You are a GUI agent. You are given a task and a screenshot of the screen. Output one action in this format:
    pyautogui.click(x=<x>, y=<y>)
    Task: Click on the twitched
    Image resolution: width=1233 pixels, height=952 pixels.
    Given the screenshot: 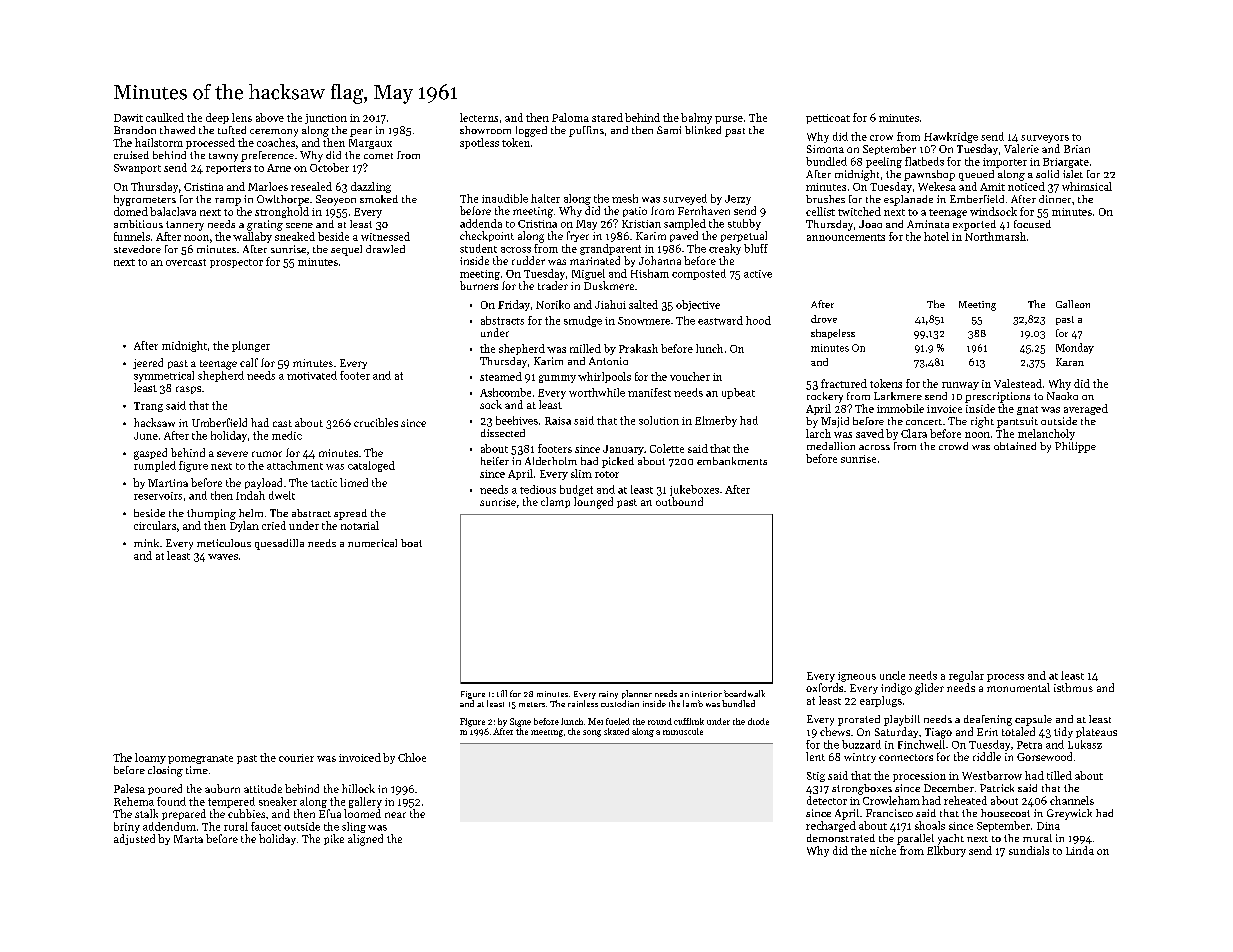 What is the action you would take?
    pyautogui.click(x=859, y=211)
